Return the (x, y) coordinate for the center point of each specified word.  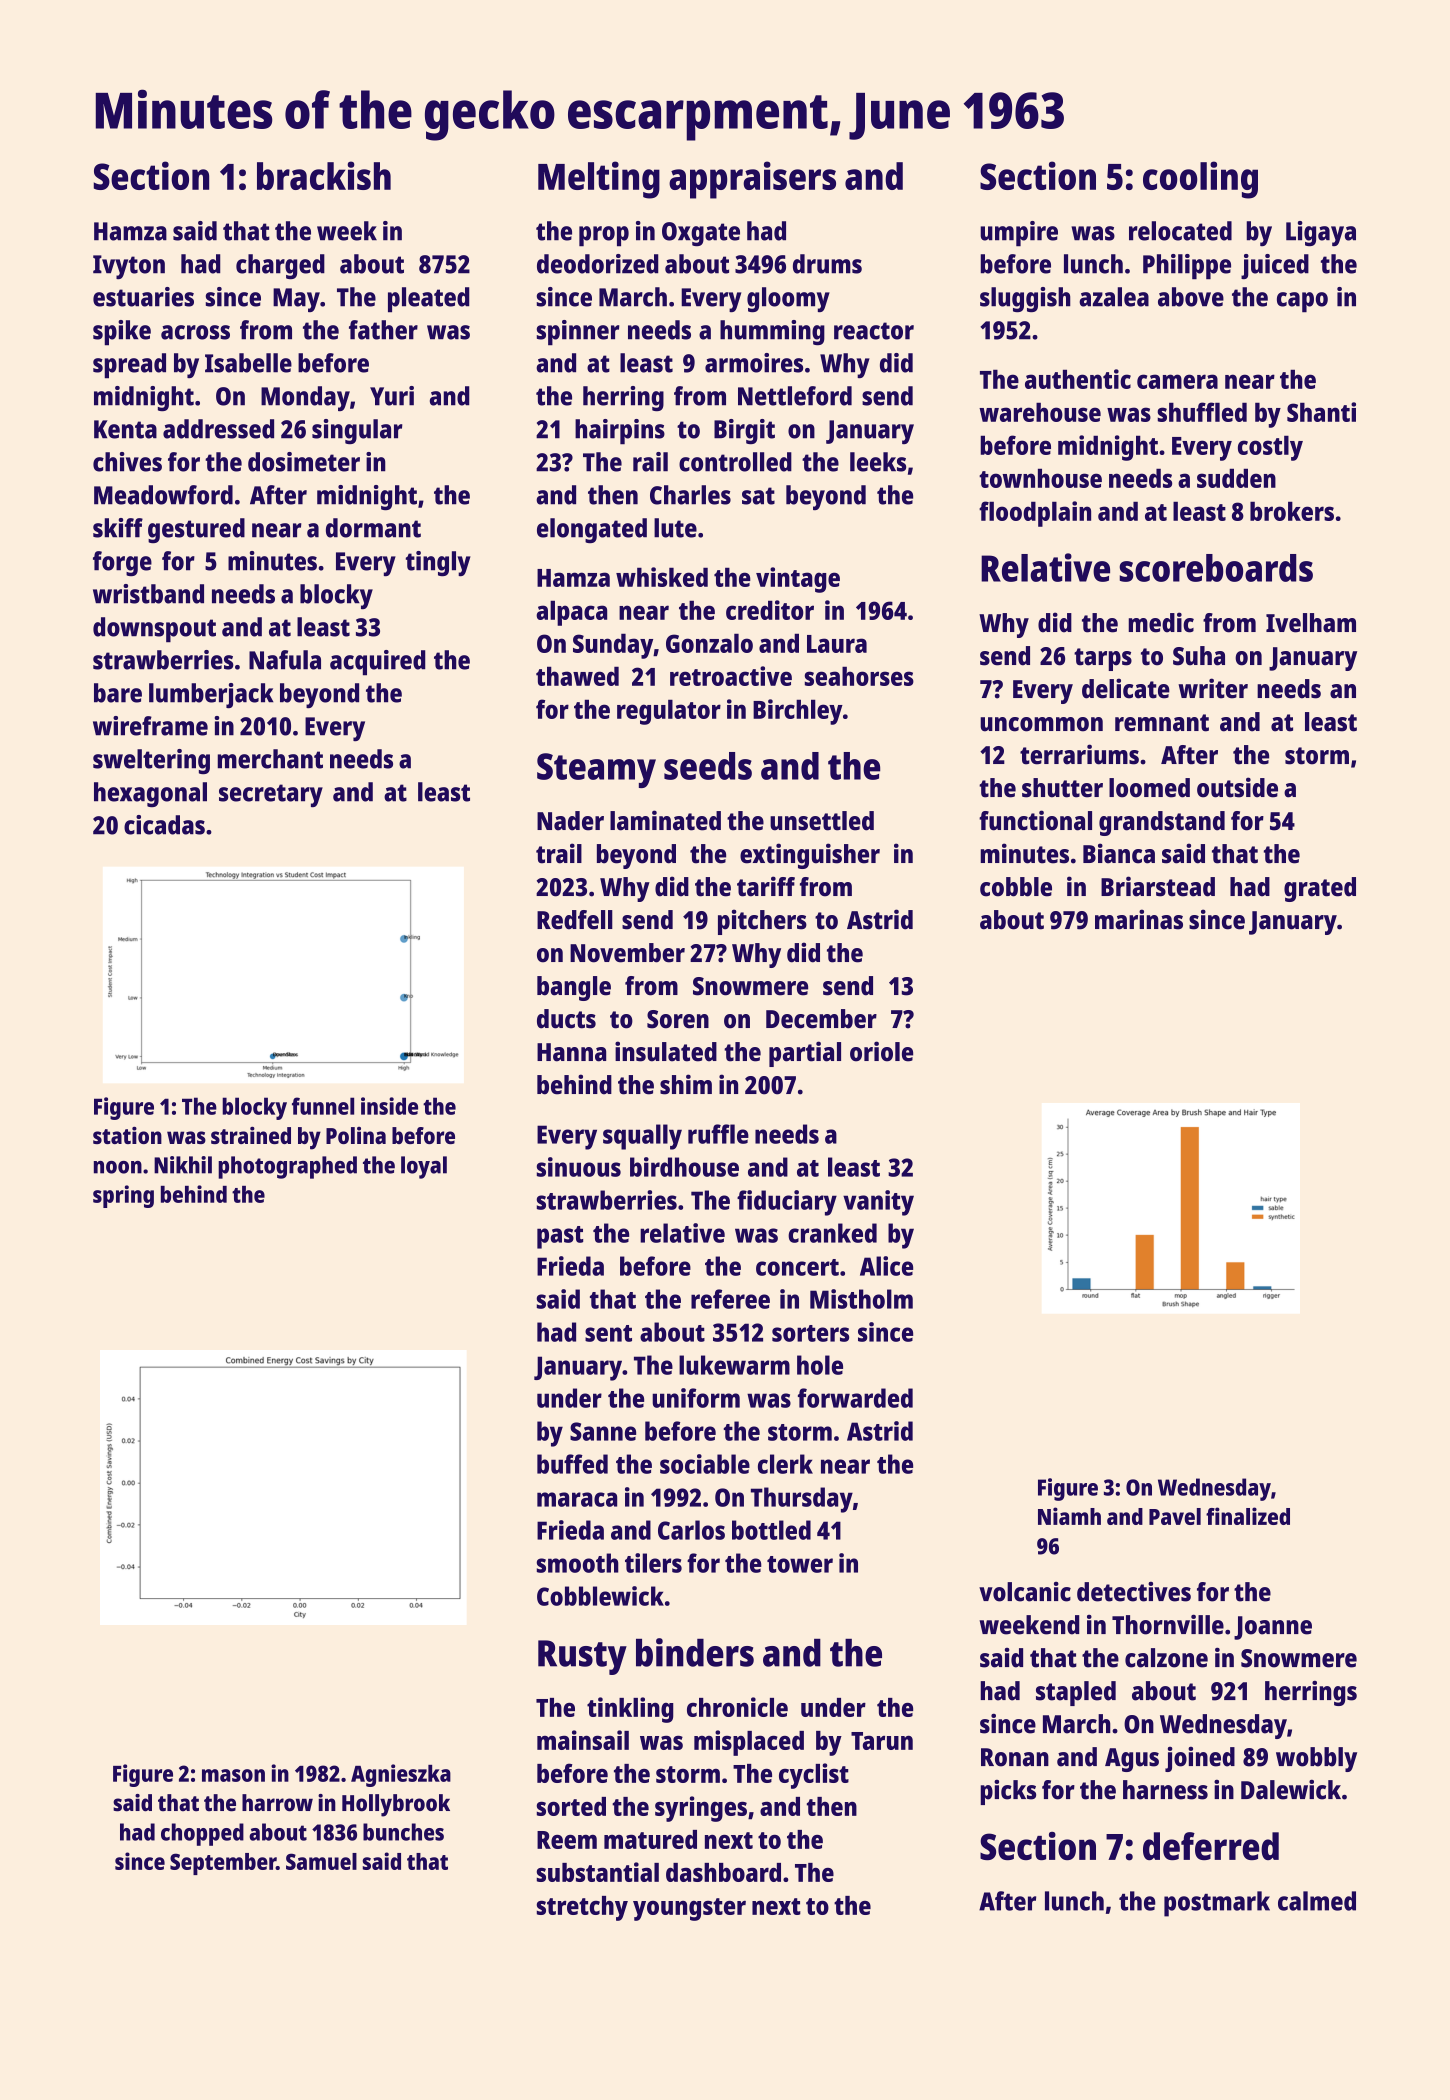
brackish (324, 175)
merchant (270, 759)
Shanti (1321, 412)
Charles (690, 495)
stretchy (582, 1908)
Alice (886, 1266)
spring (123, 1196)
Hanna (571, 1052)
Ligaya (1321, 233)
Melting (599, 180)
